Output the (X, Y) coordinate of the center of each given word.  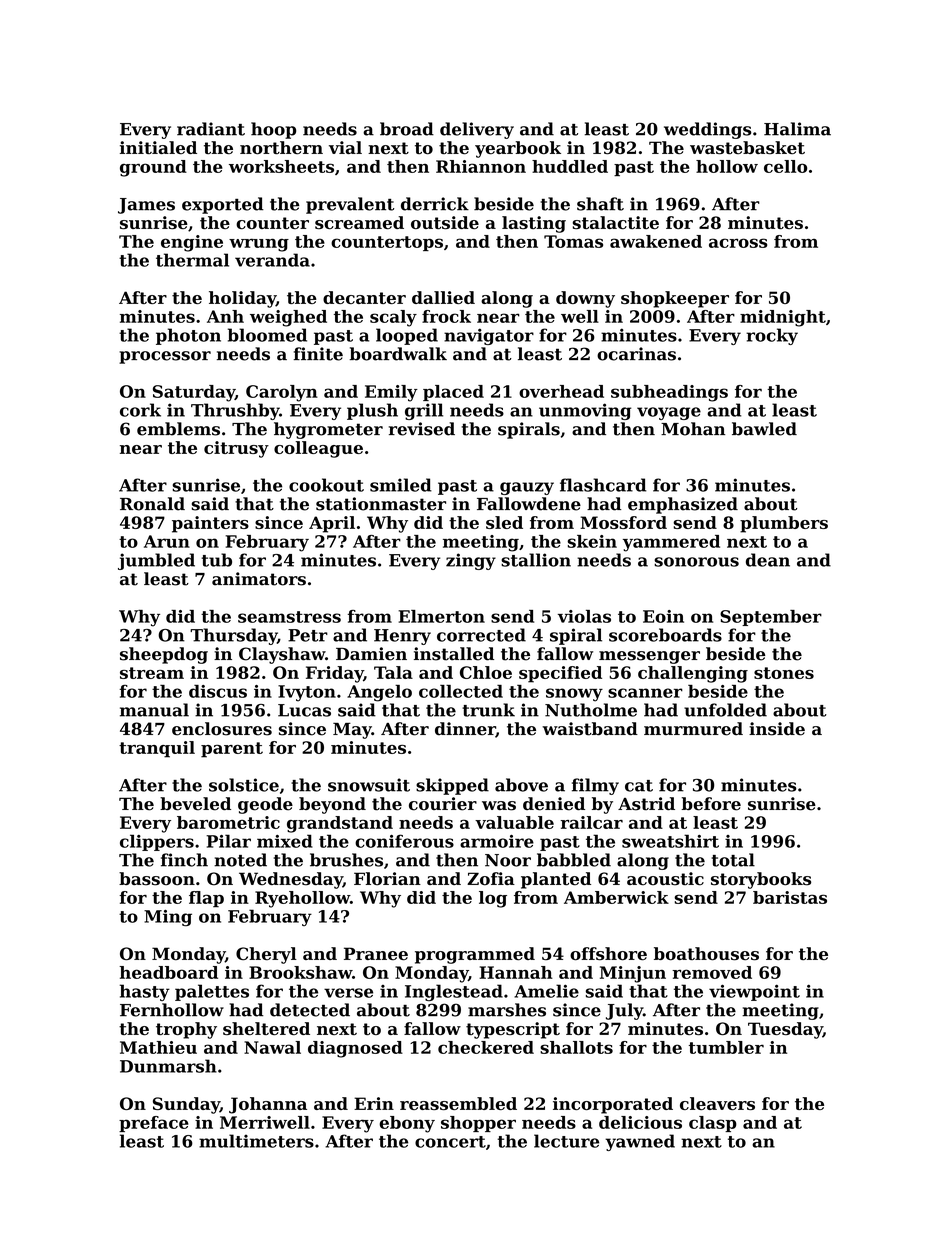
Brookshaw (300, 972)
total (733, 860)
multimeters (256, 1141)
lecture (566, 1141)
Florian (387, 879)
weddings (708, 130)
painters (210, 524)
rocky (772, 336)
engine (192, 243)
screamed (359, 222)
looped (407, 336)
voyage (669, 413)
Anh (225, 316)
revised (422, 429)
